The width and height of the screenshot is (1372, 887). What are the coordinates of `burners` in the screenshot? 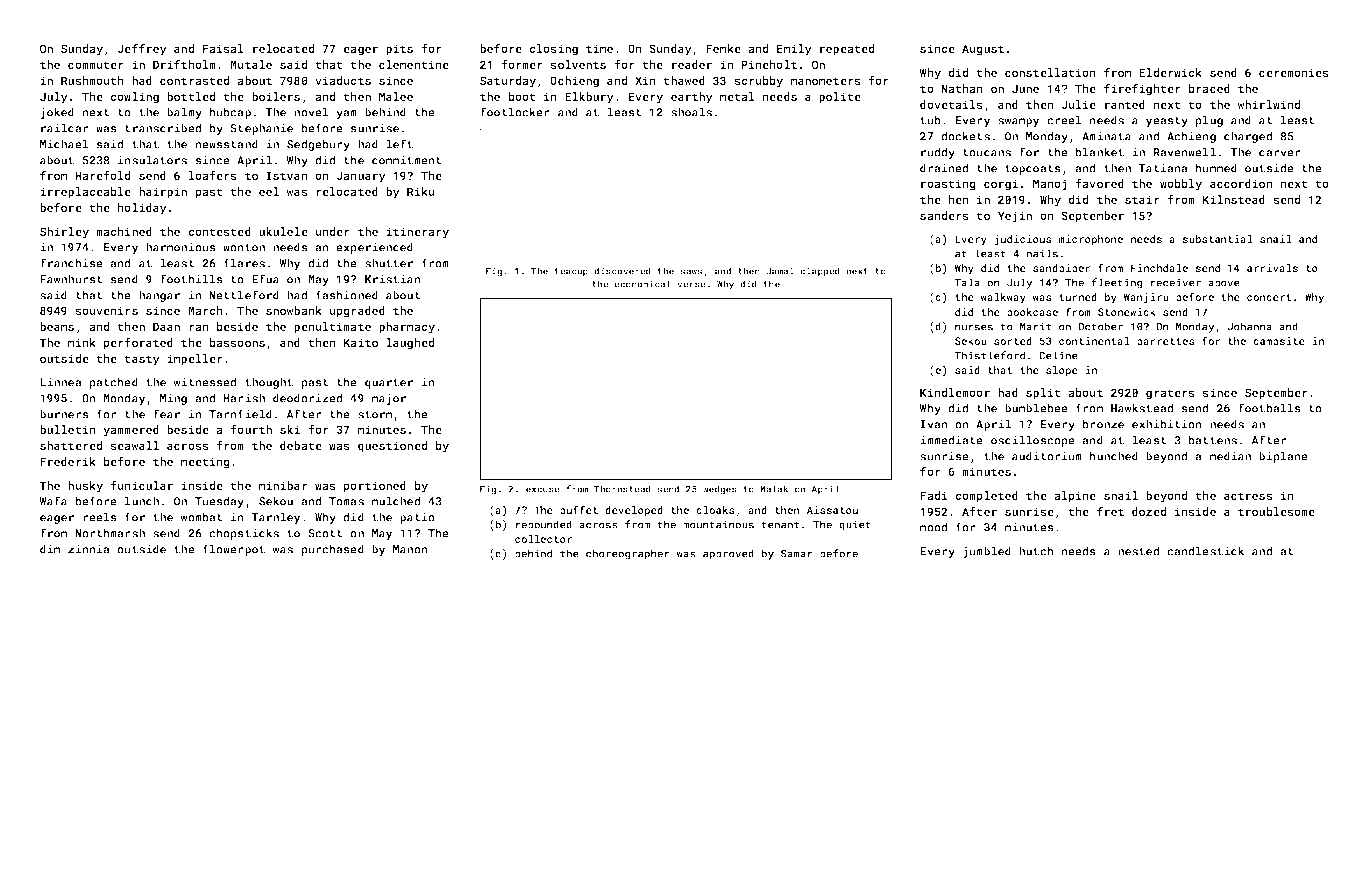 It's located at (64, 414).
